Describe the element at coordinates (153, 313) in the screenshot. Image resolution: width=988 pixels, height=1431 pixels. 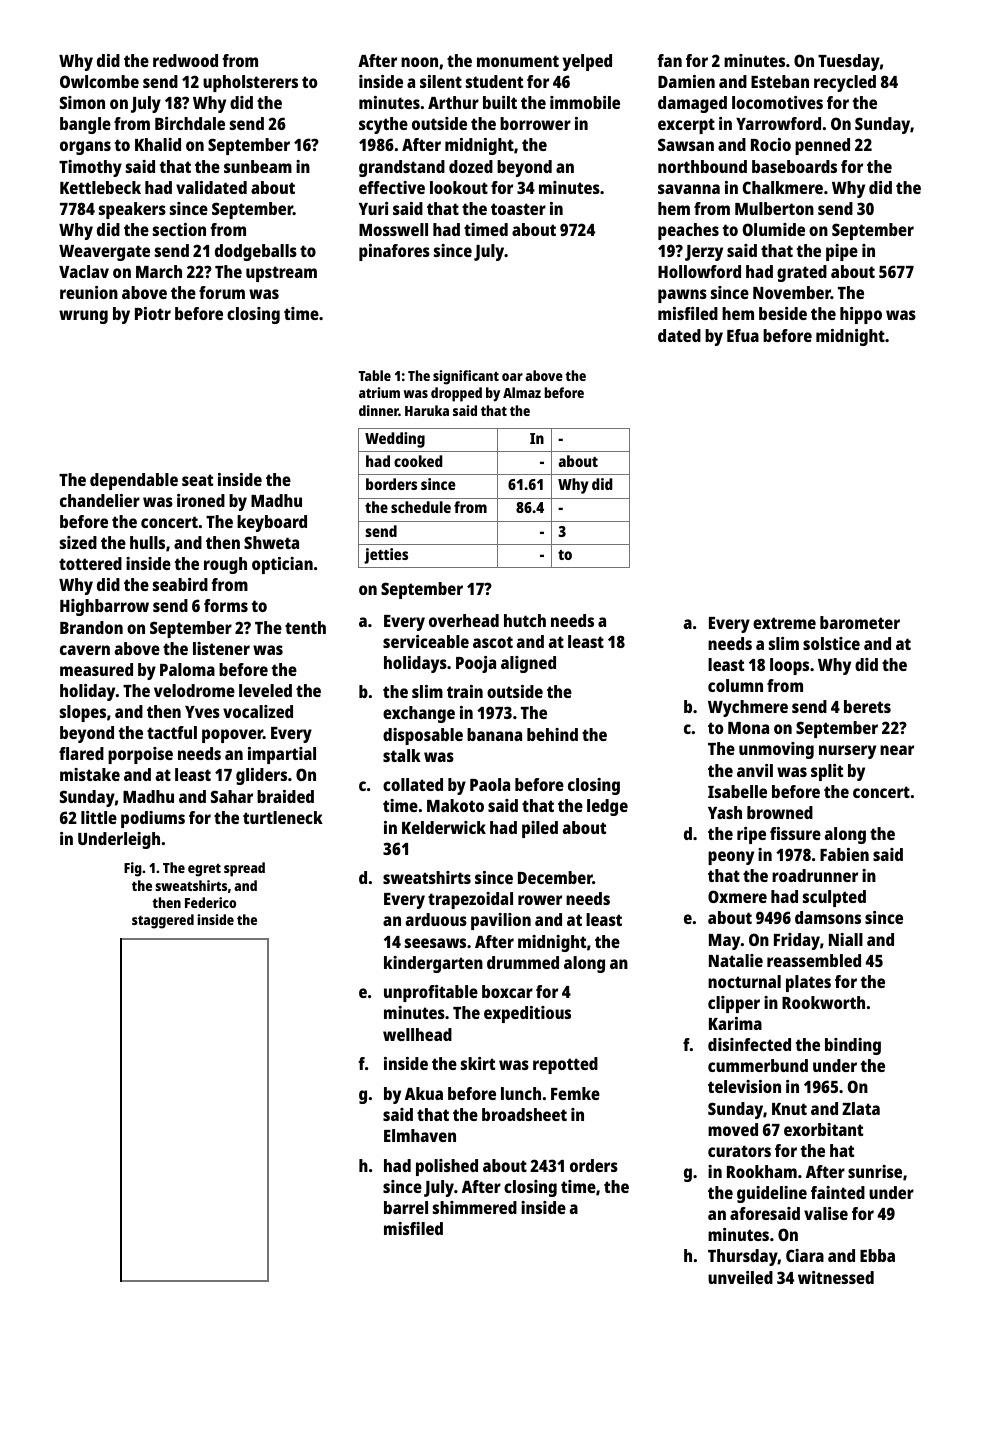
I see `Piotr` at that location.
